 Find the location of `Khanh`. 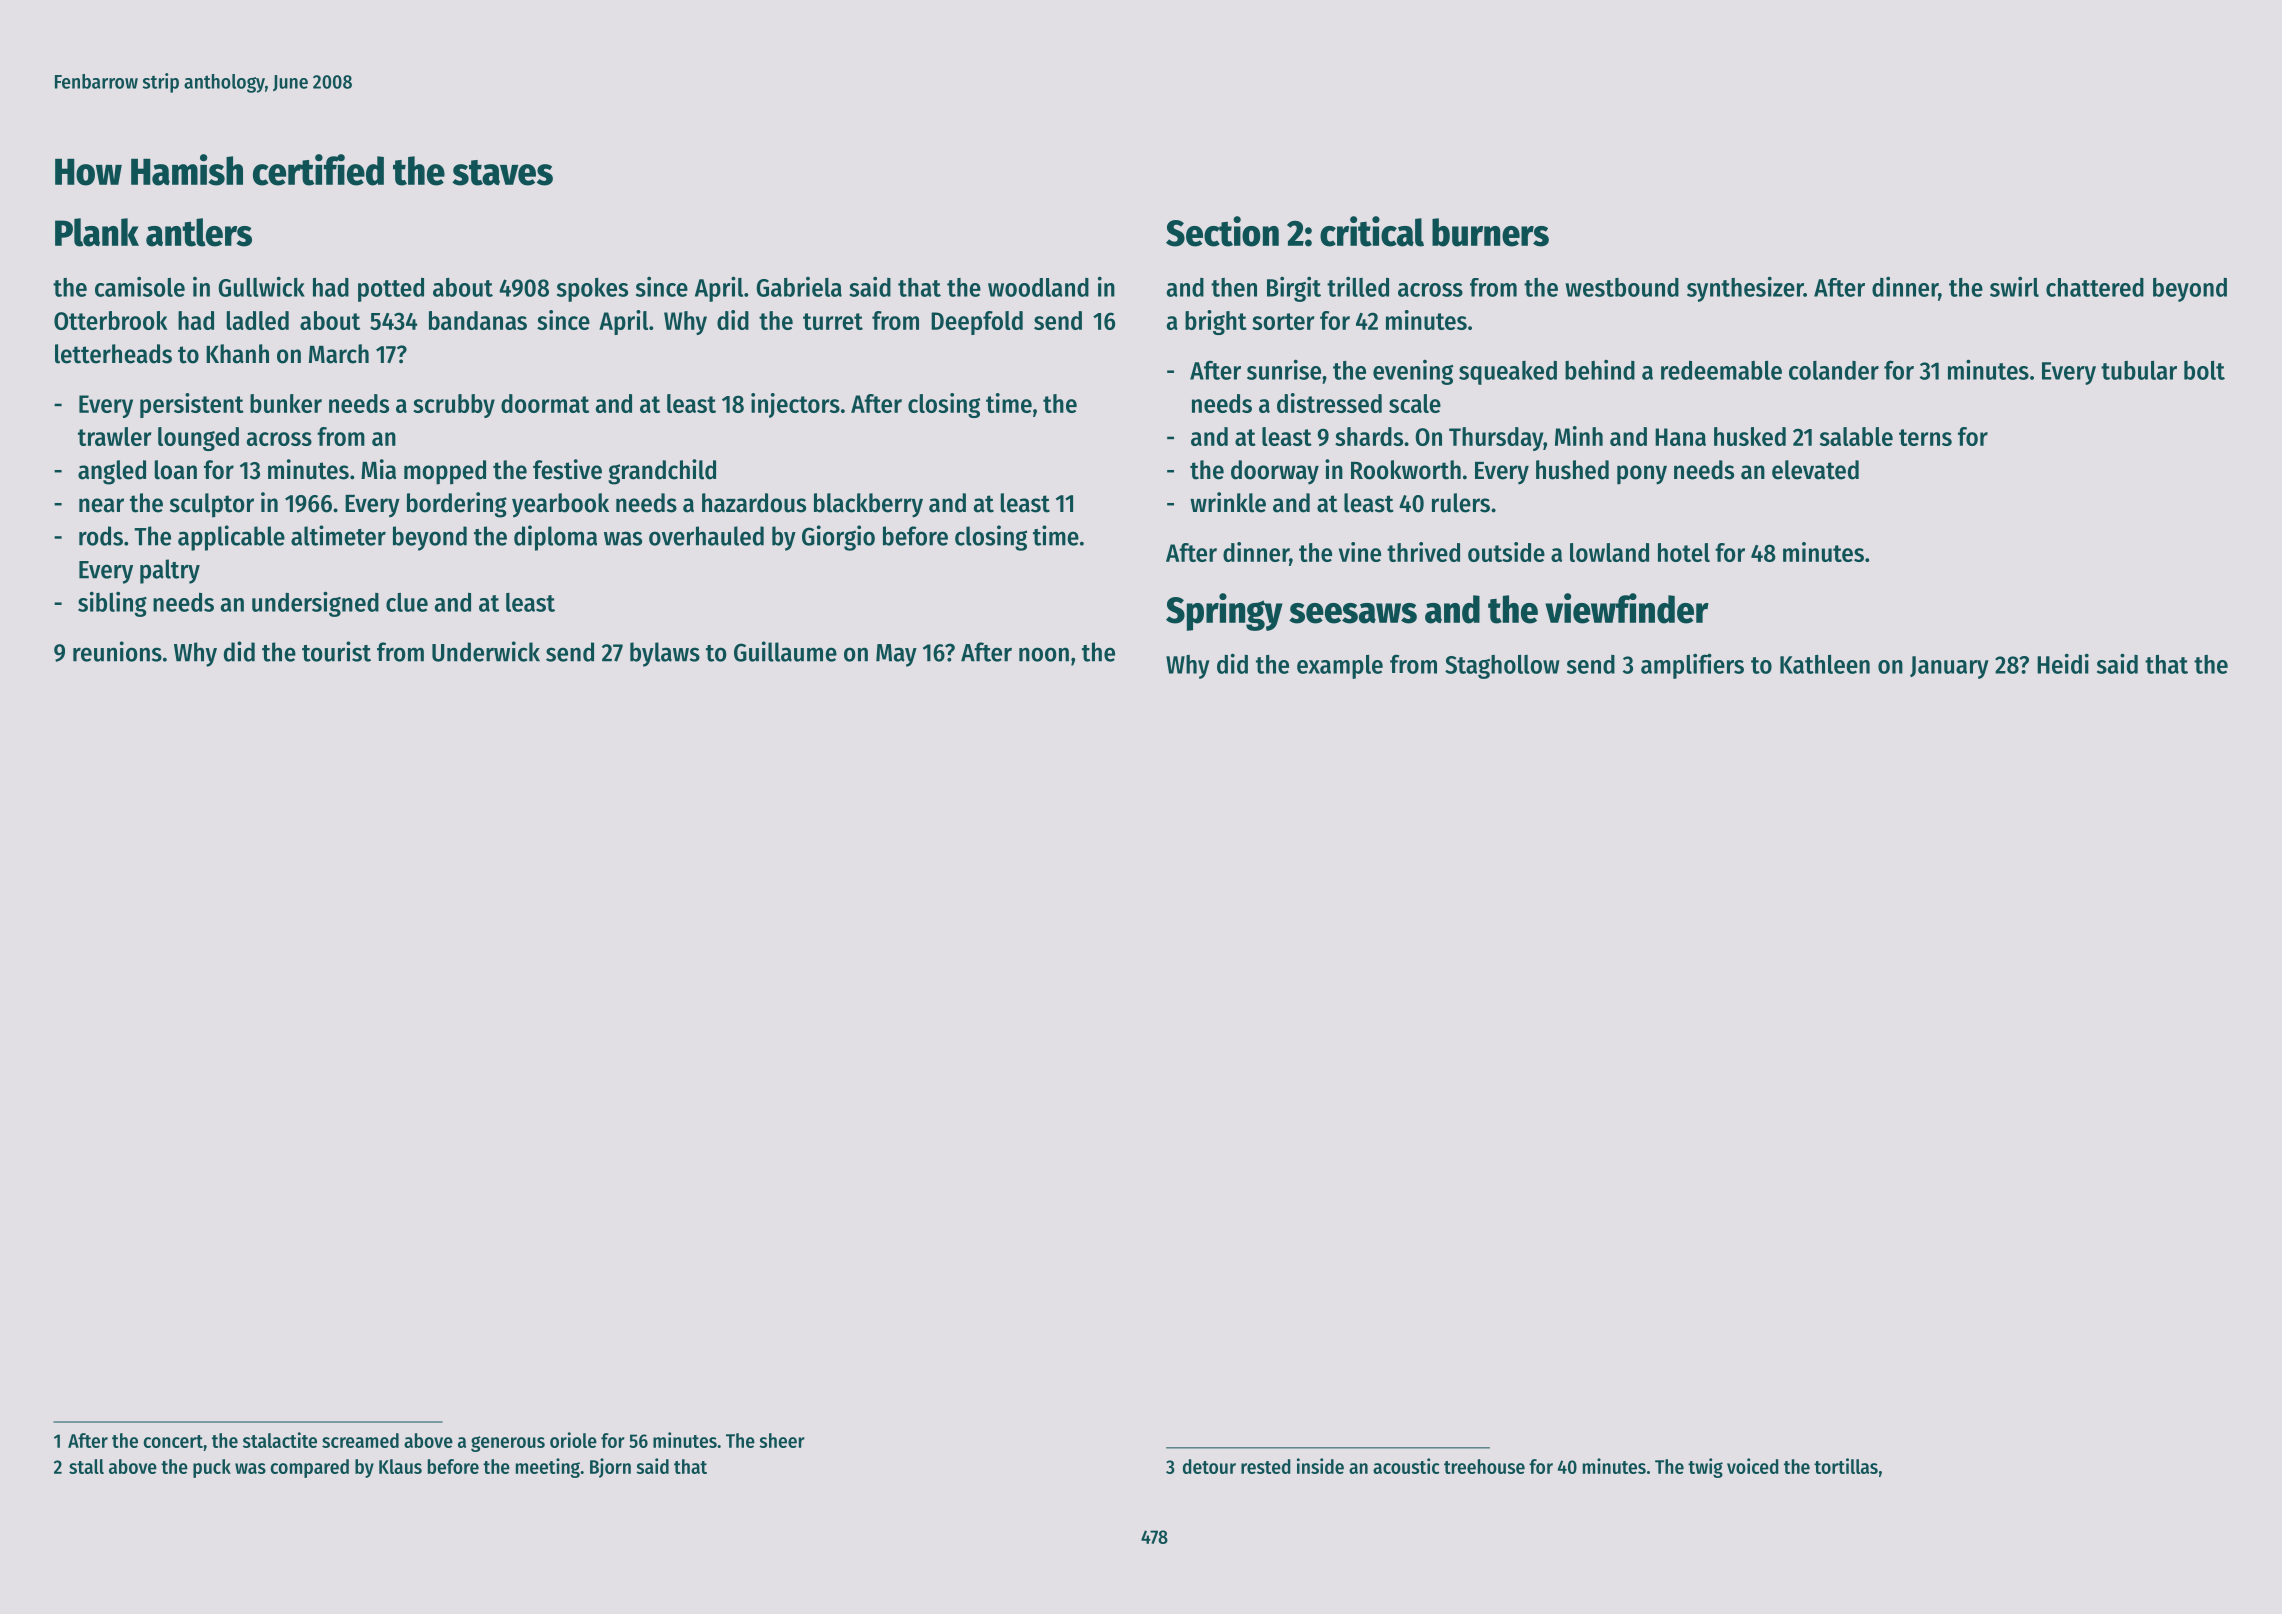

Khanh is located at coordinates (237, 354).
